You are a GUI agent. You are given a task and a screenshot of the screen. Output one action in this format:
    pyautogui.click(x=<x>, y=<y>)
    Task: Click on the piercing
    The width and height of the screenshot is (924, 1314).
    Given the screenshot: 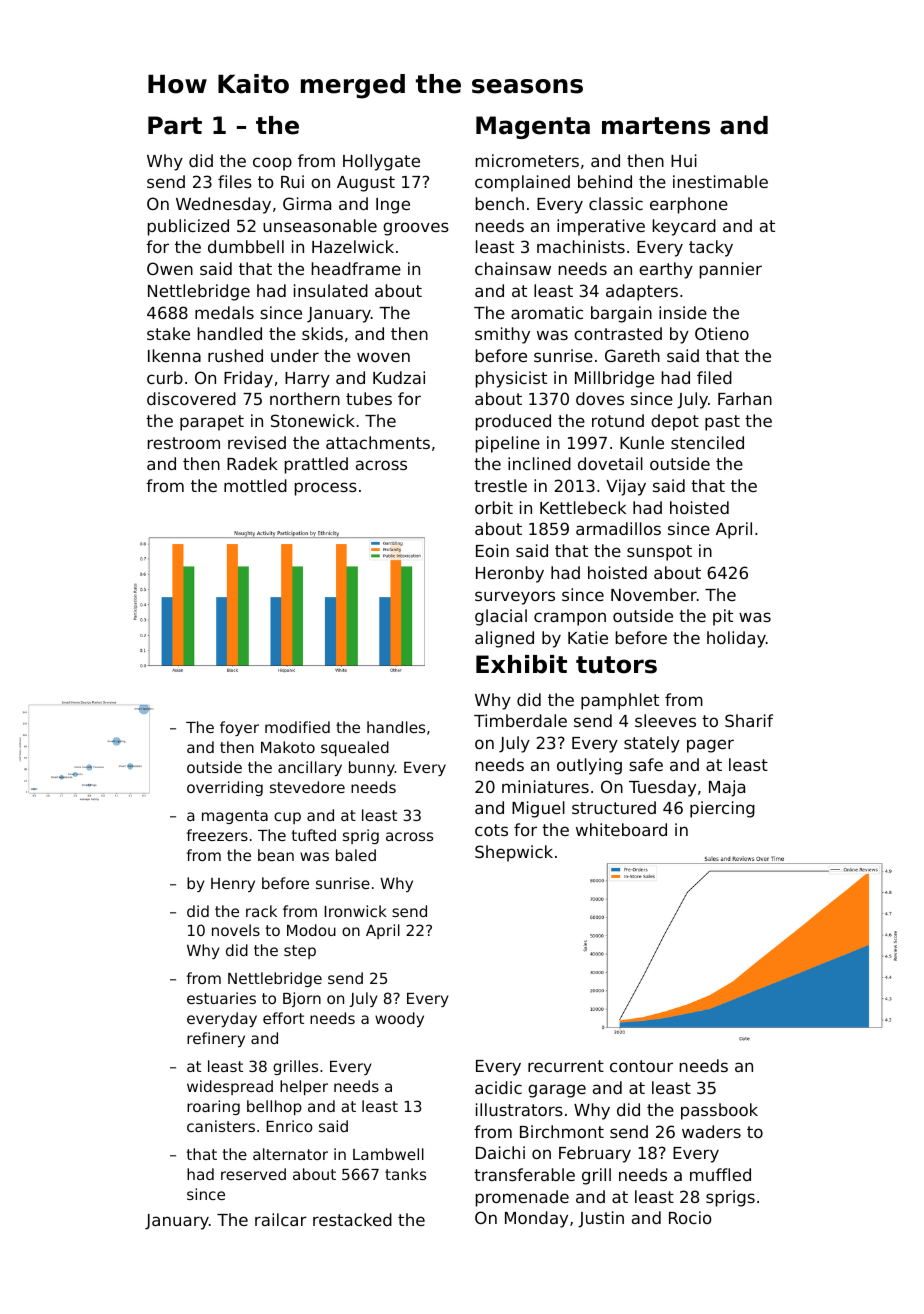 What is the action you would take?
    pyautogui.click(x=722, y=809)
